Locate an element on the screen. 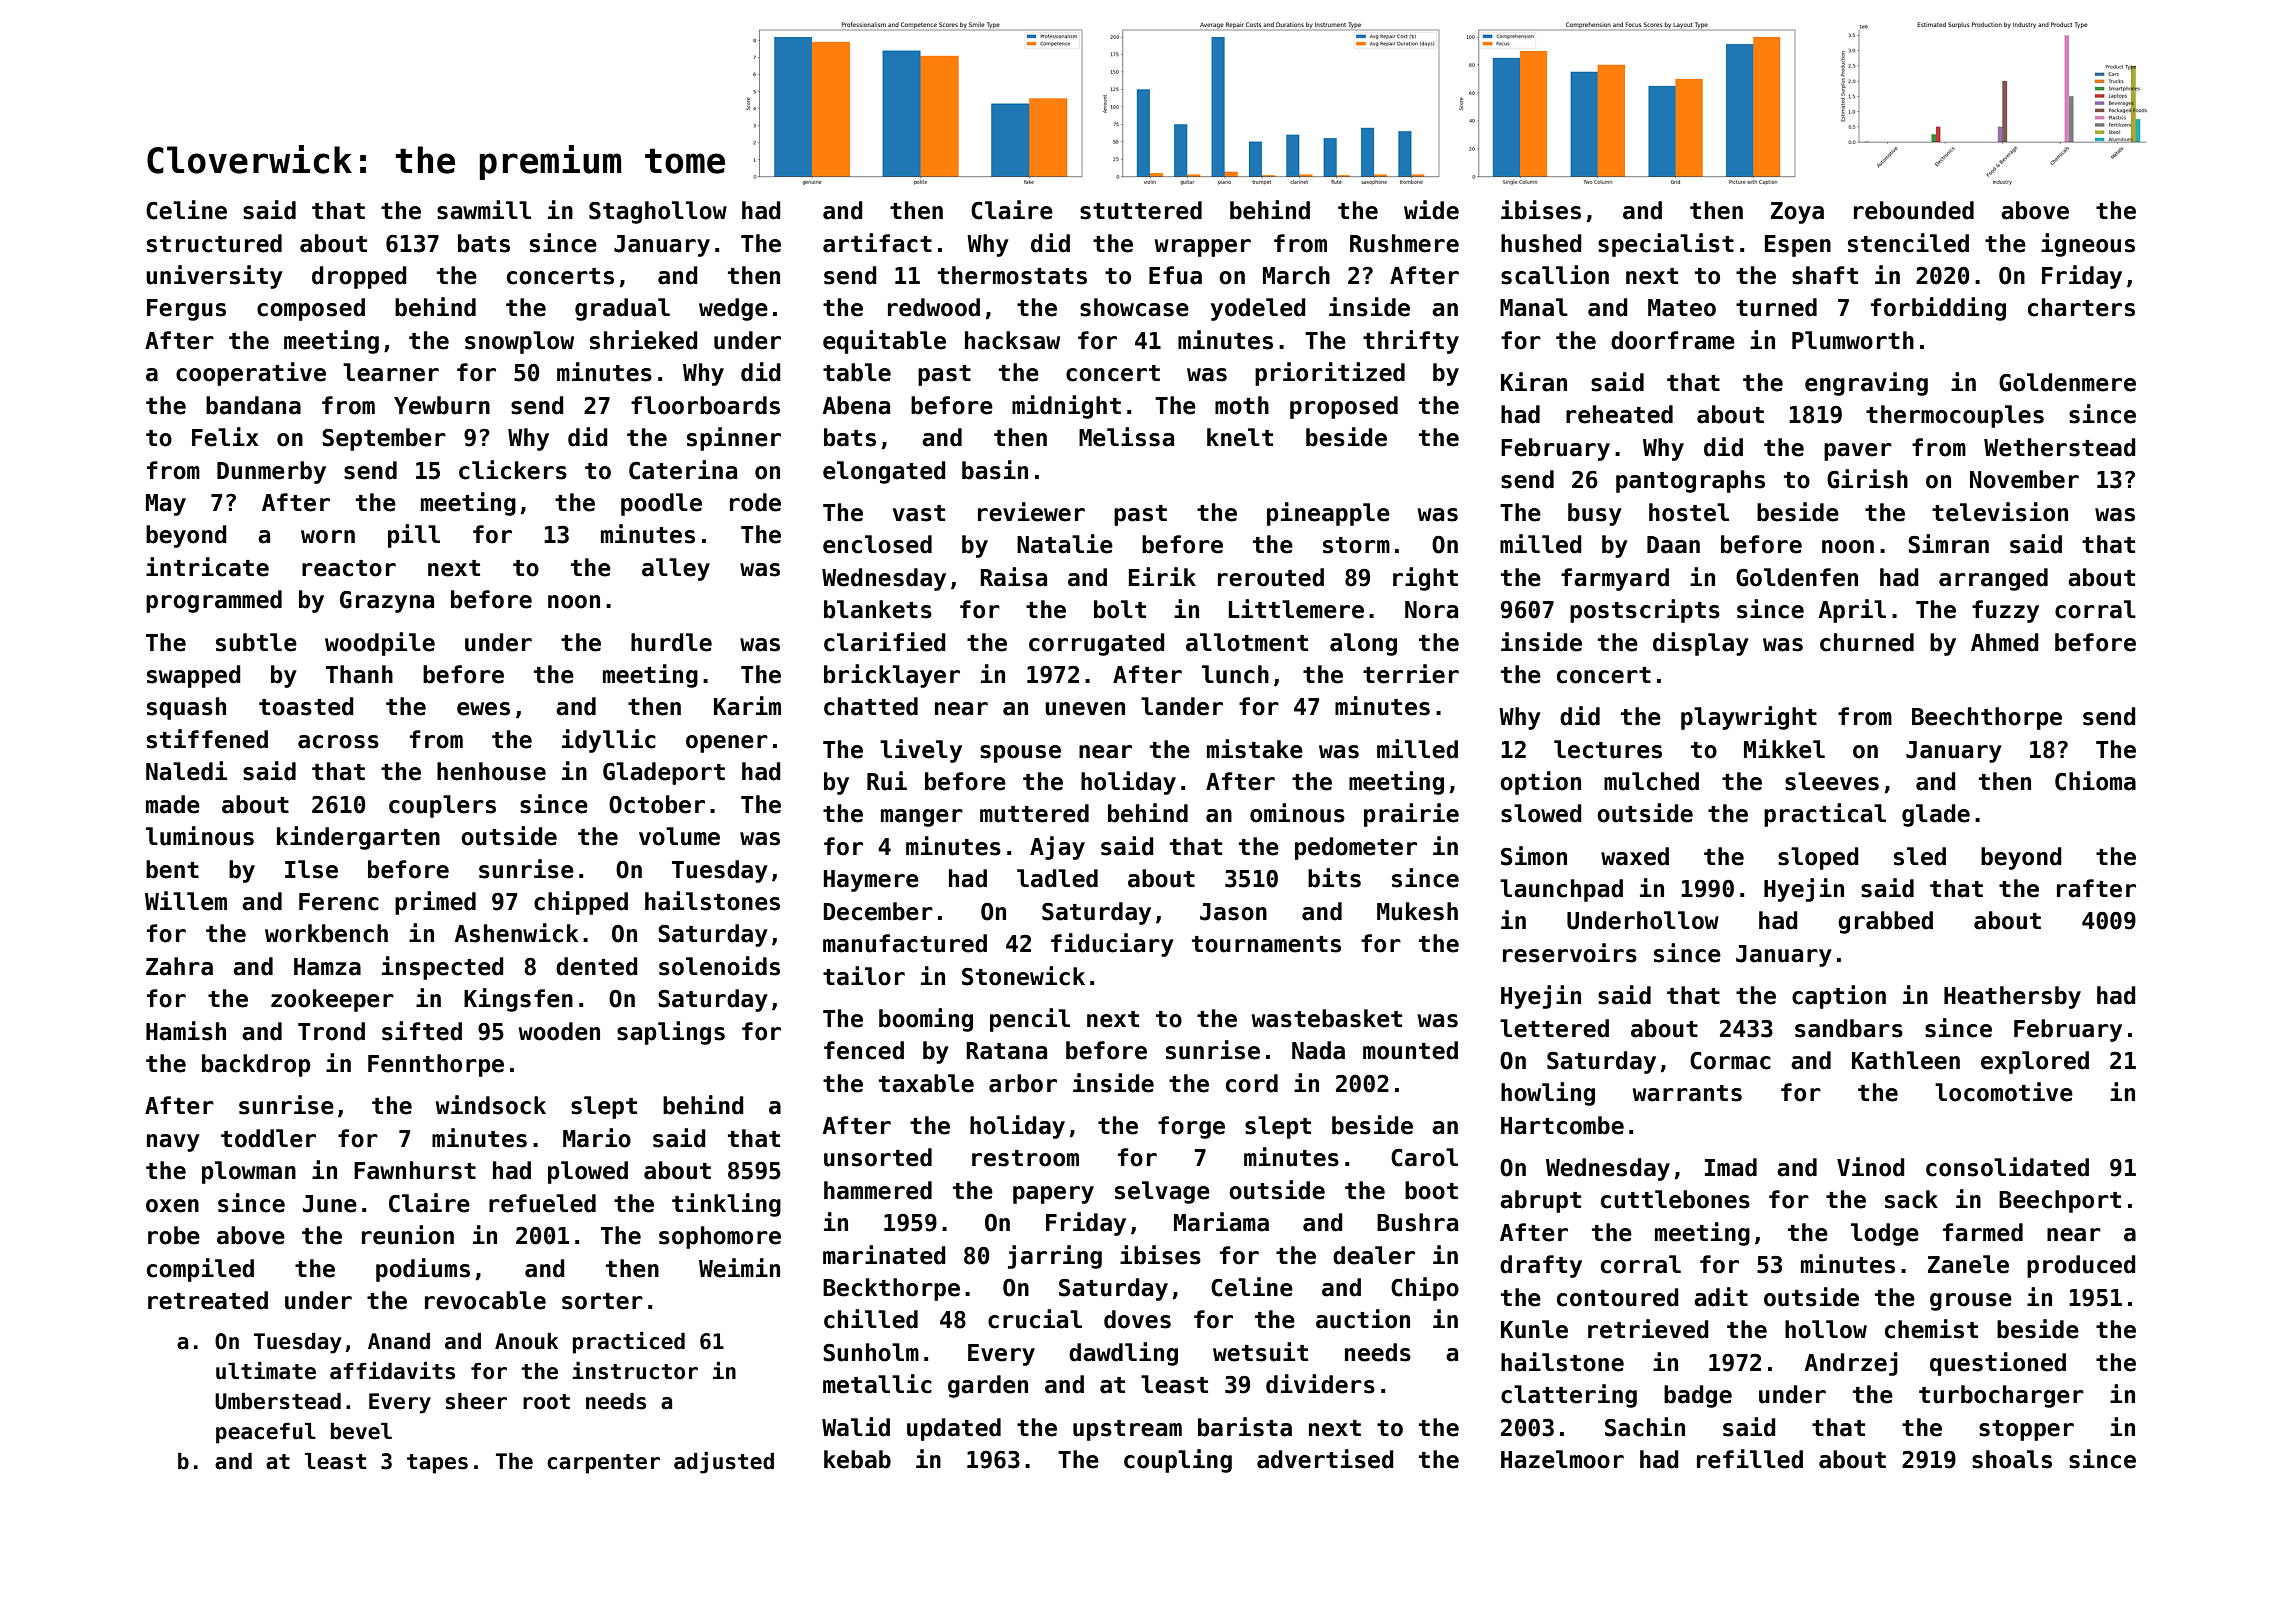 This screenshot has height=1614, width=2282. Hazelmoor is located at coordinates (1562, 1459).
